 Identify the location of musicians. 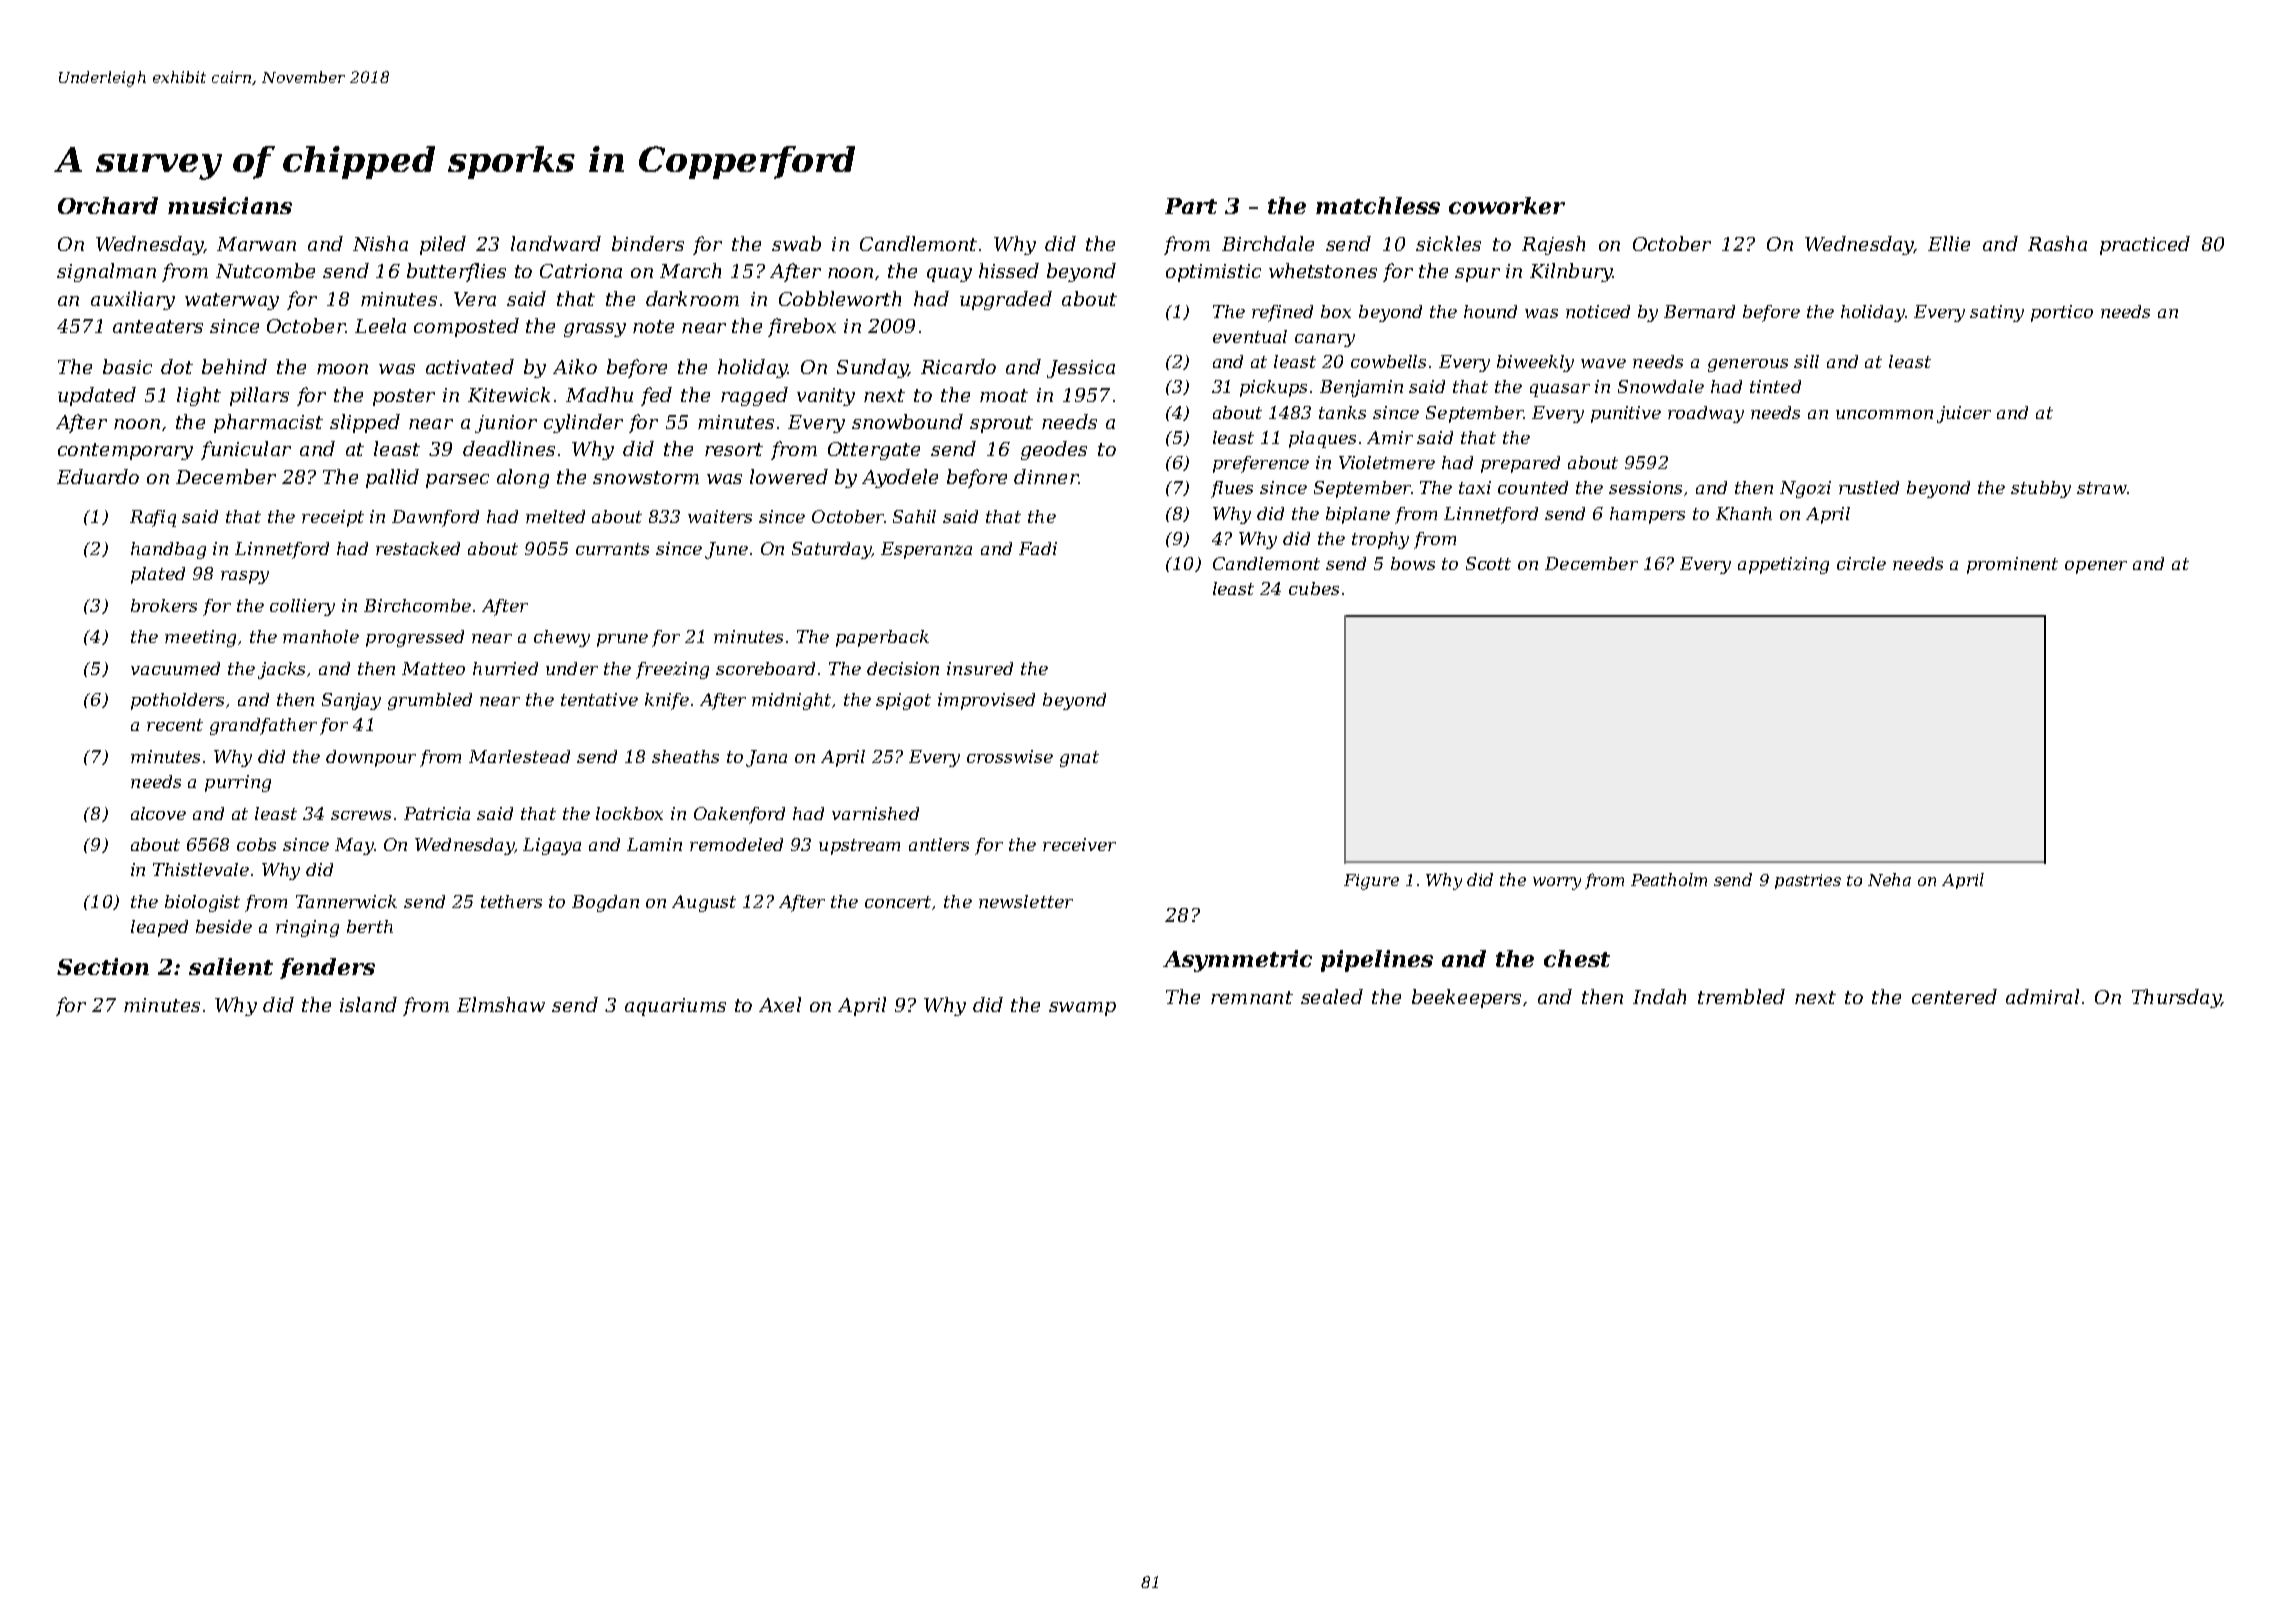
(230, 205).
